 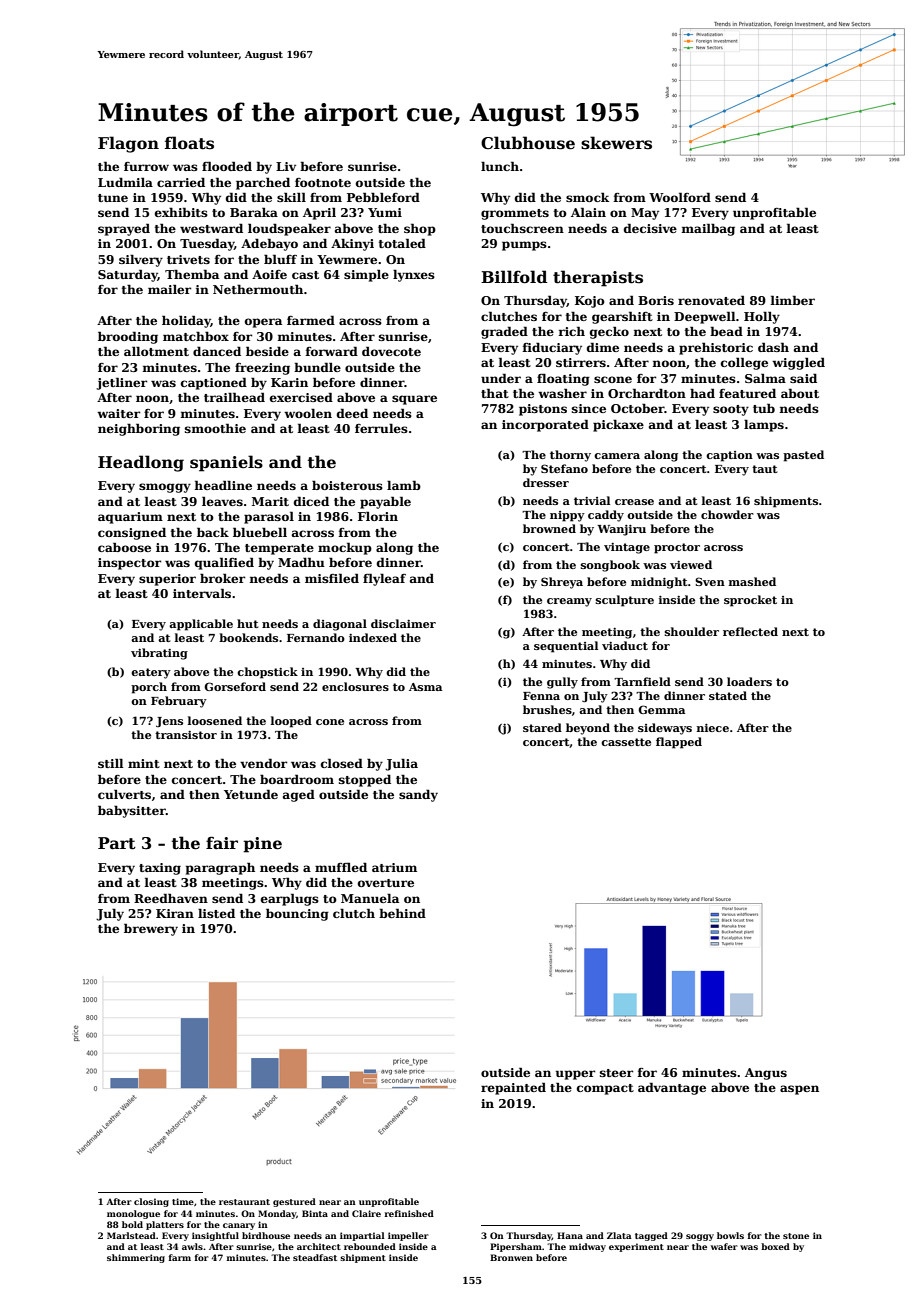 What do you see at coordinates (352, 413) in the document?
I see `deed` at bounding box center [352, 413].
